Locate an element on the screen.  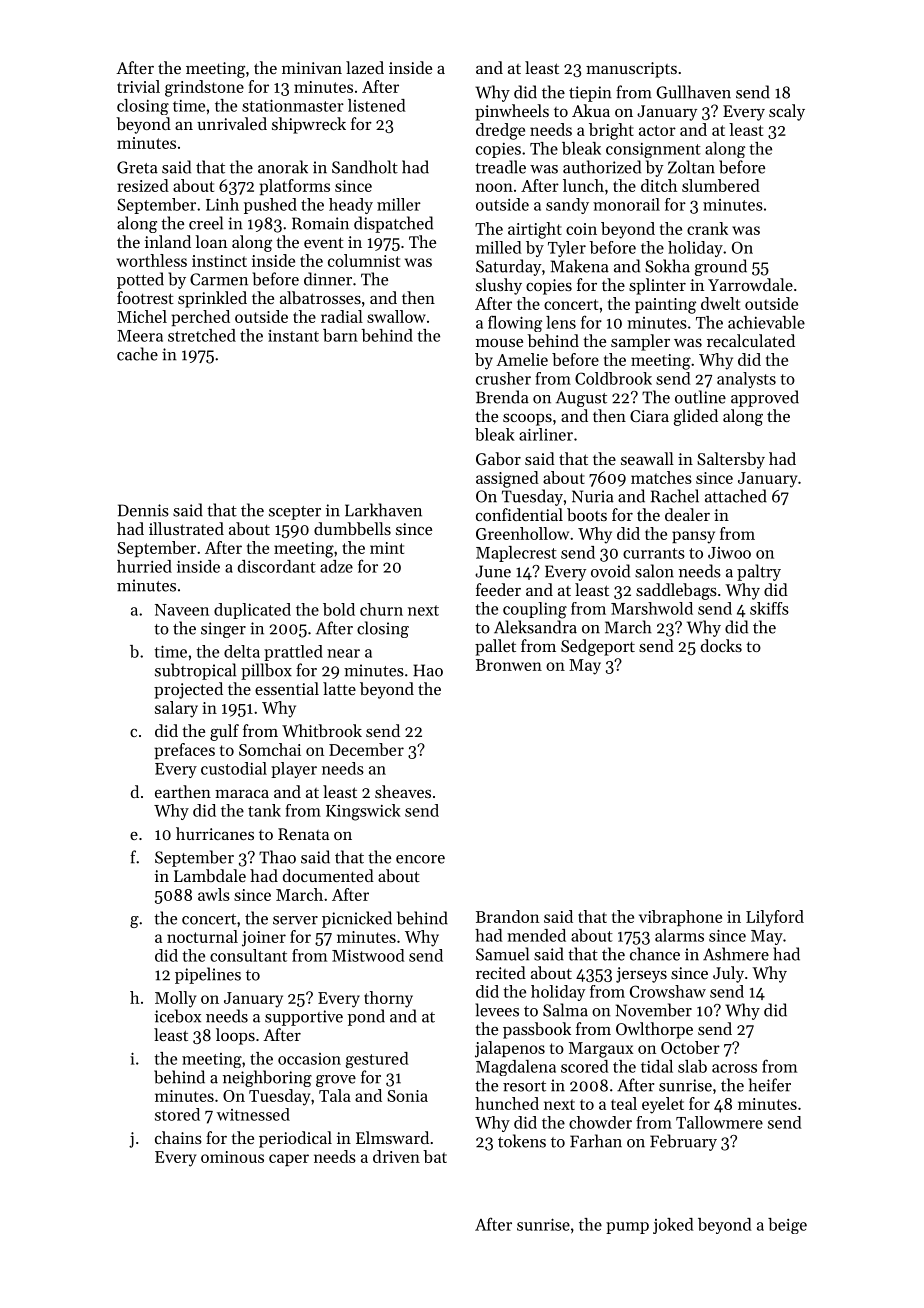
ominous is located at coordinates (232, 1157).
